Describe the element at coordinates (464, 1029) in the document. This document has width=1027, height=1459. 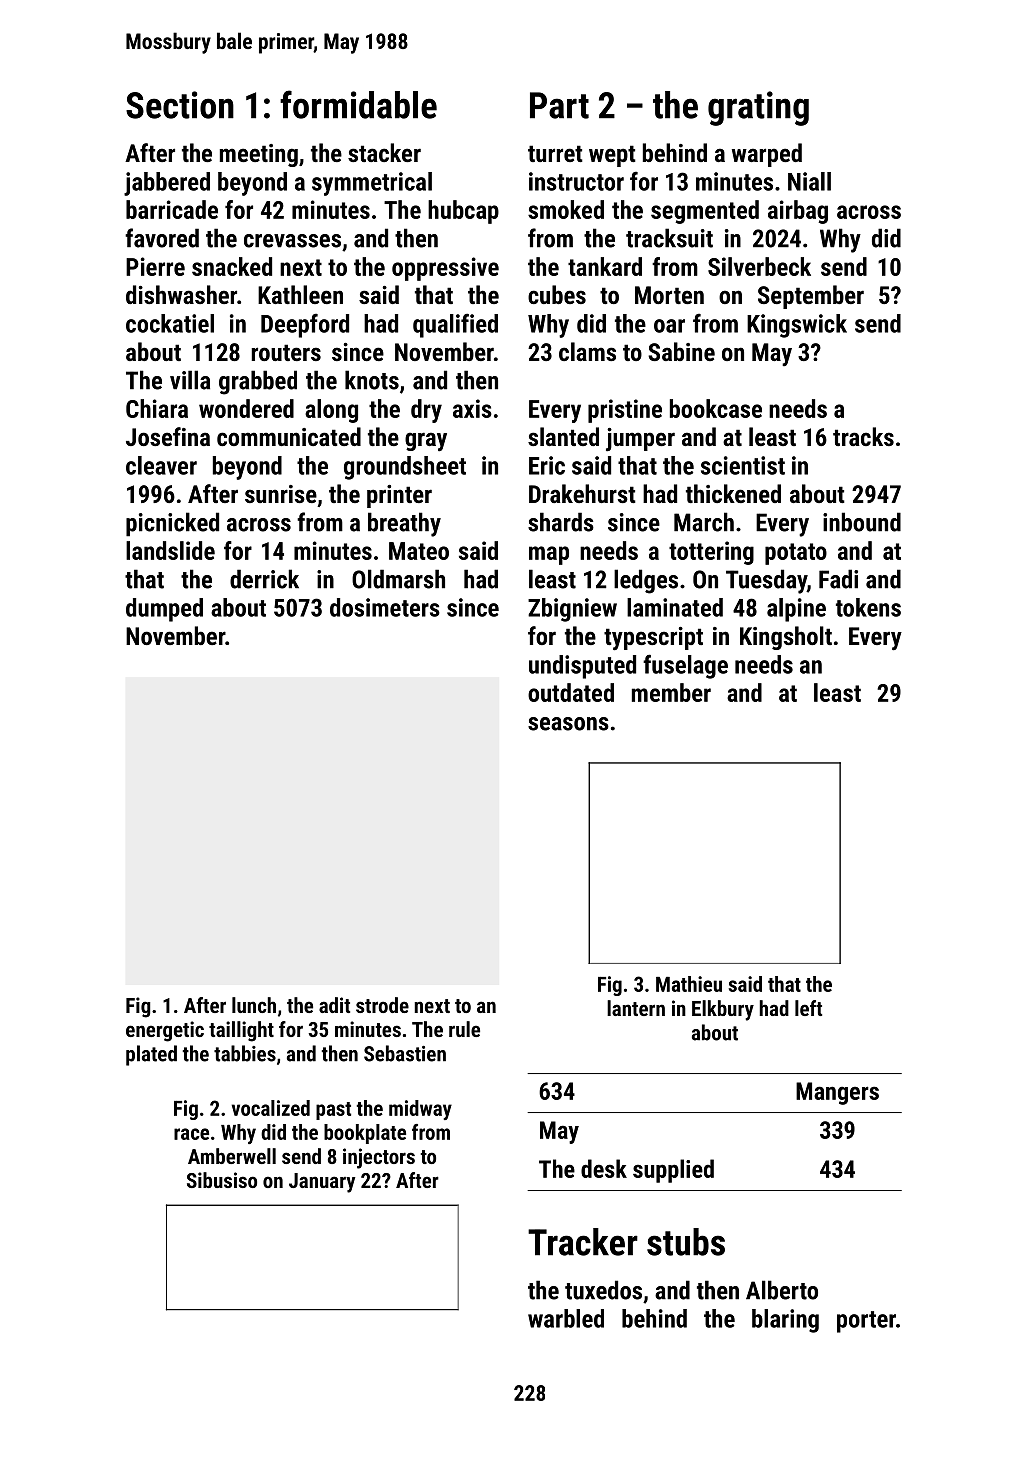
I see `rule` at that location.
